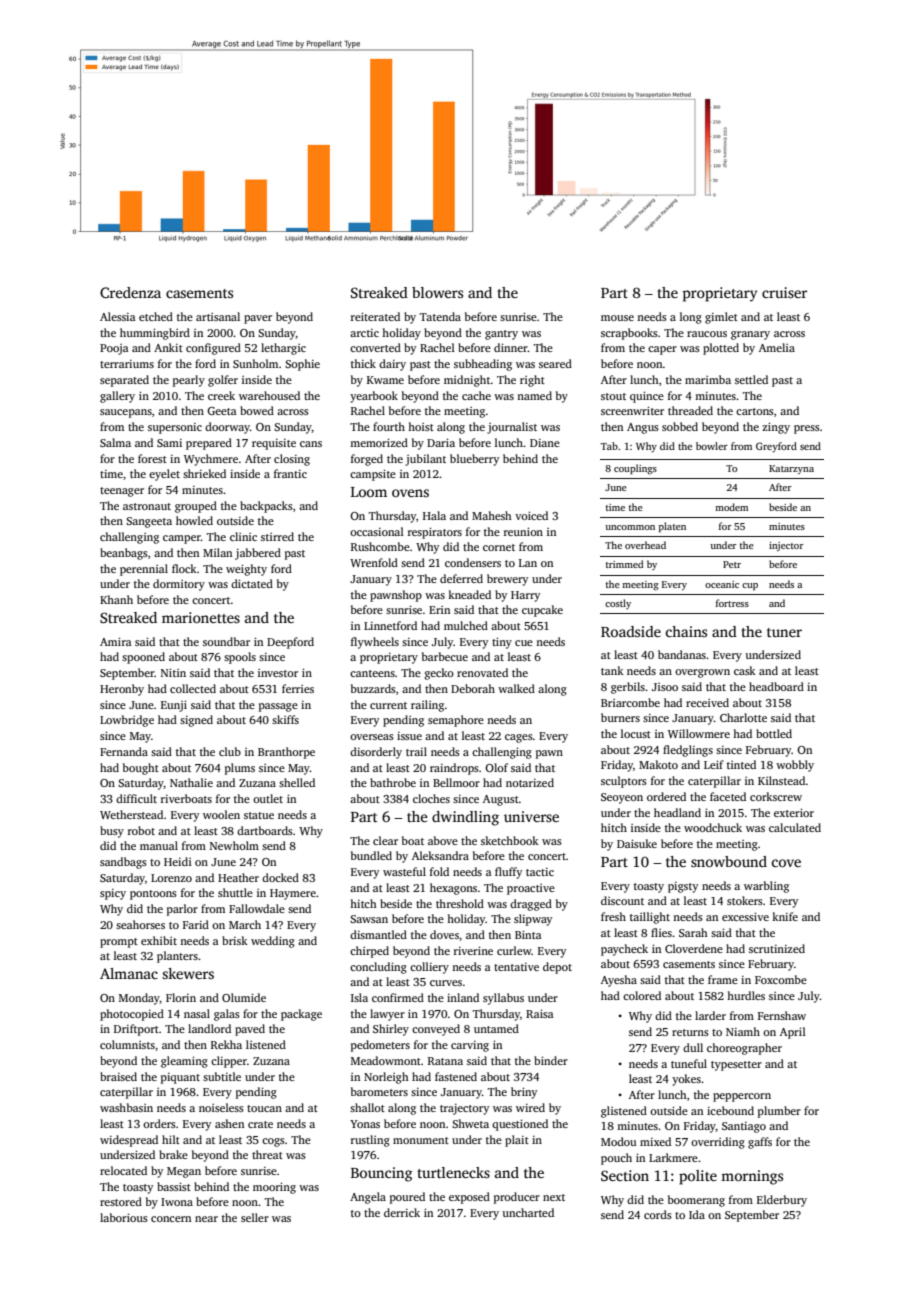 Image resolution: width=924 pixels, height=1308 pixels. What do you see at coordinates (218, 316) in the page?
I see `artisanal` at bounding box center [218, 316].
